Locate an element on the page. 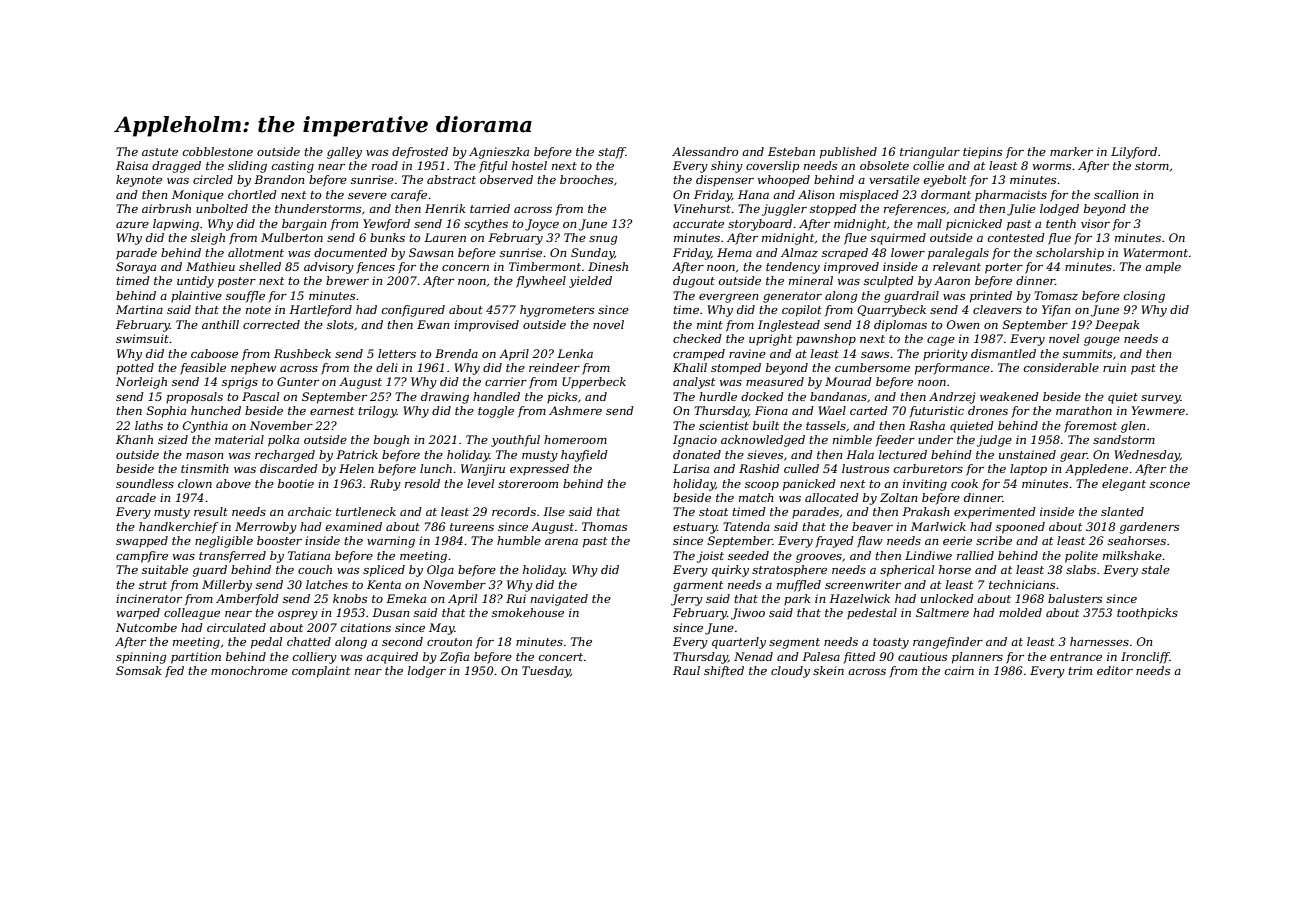  Fiona is located at coordinates (771, 410).
